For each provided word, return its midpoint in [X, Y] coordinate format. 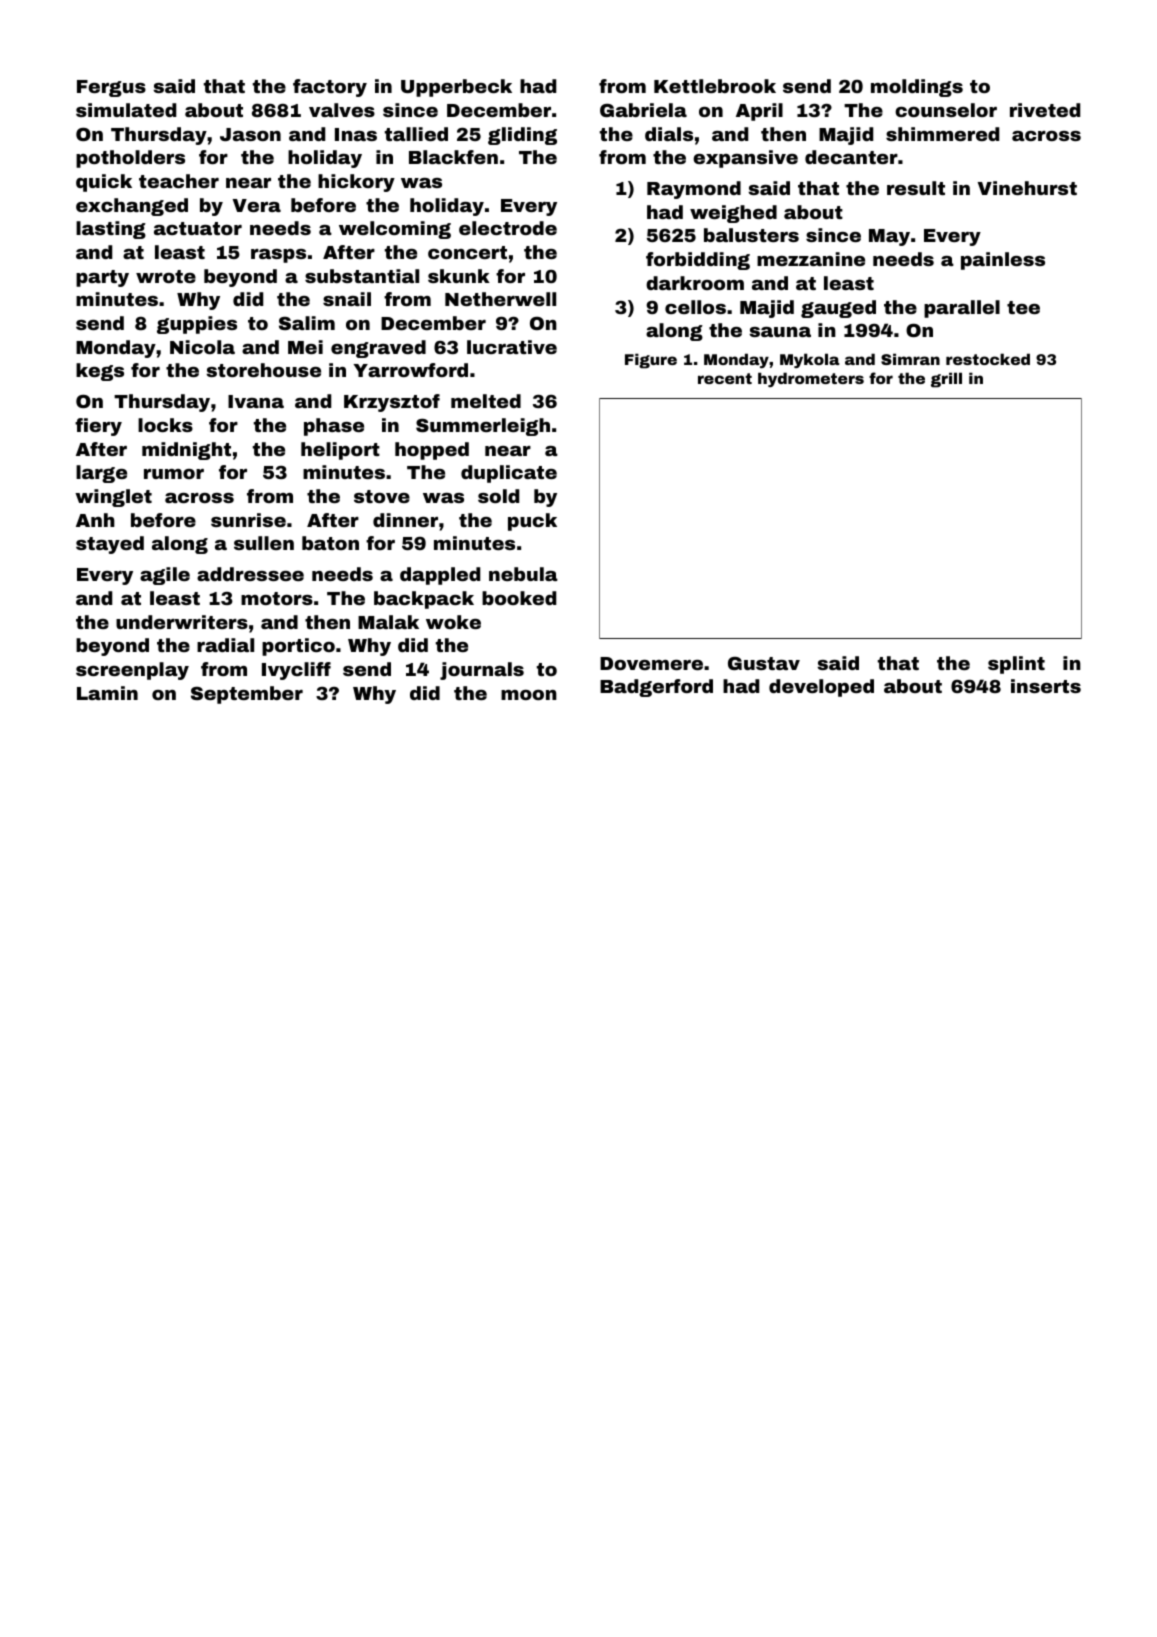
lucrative [512, 347]
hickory [356, 183]
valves [342, 110]
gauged [838, 309]
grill [946, 380]
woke [453, 622]
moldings [917, 88]
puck [532, 522]
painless [1003, 261]
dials [669, 134]
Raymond [694, 190]
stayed [110, 545]
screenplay [132, 671]
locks [165, 425]
